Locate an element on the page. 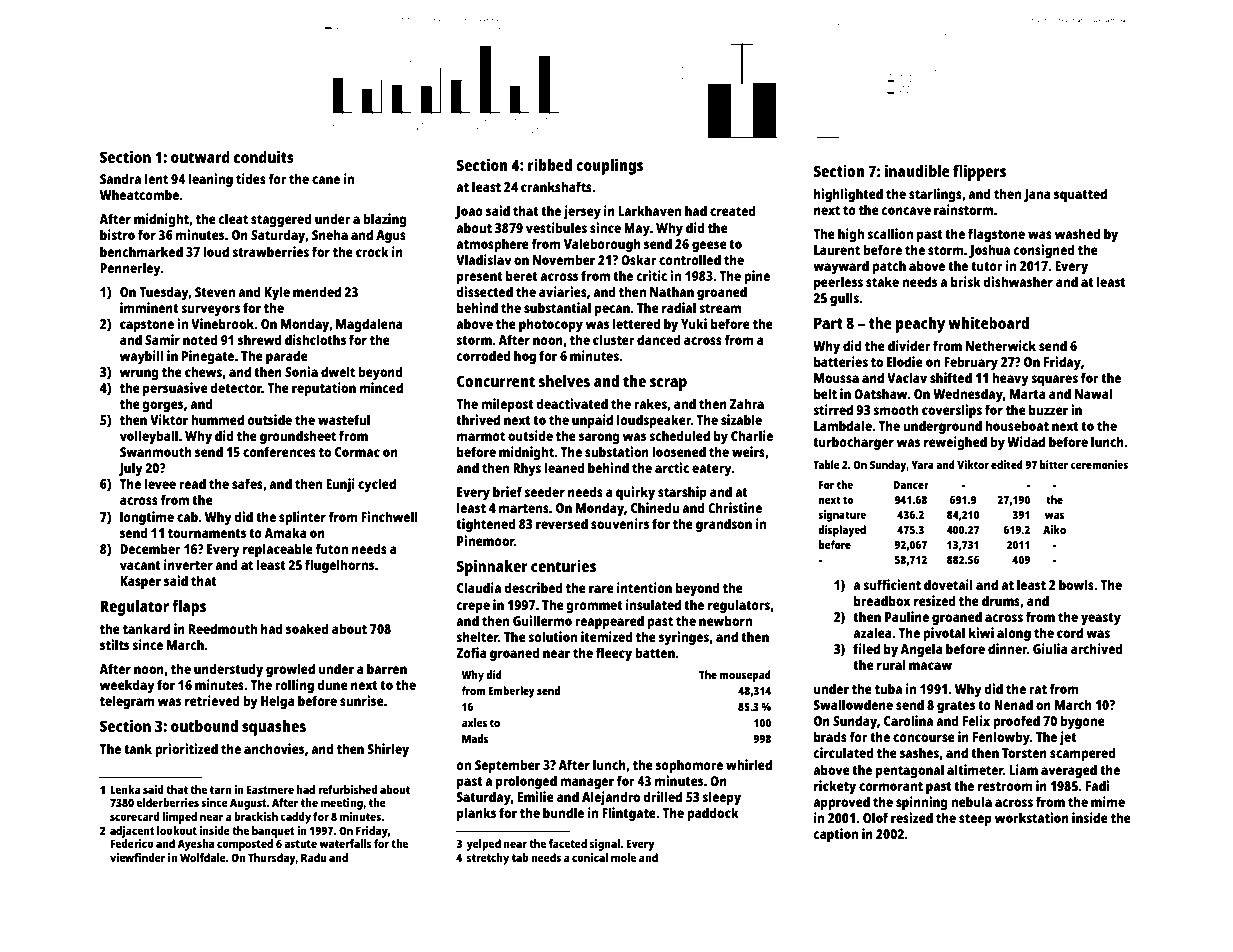  inverter is located at coordinates (188, 564).
